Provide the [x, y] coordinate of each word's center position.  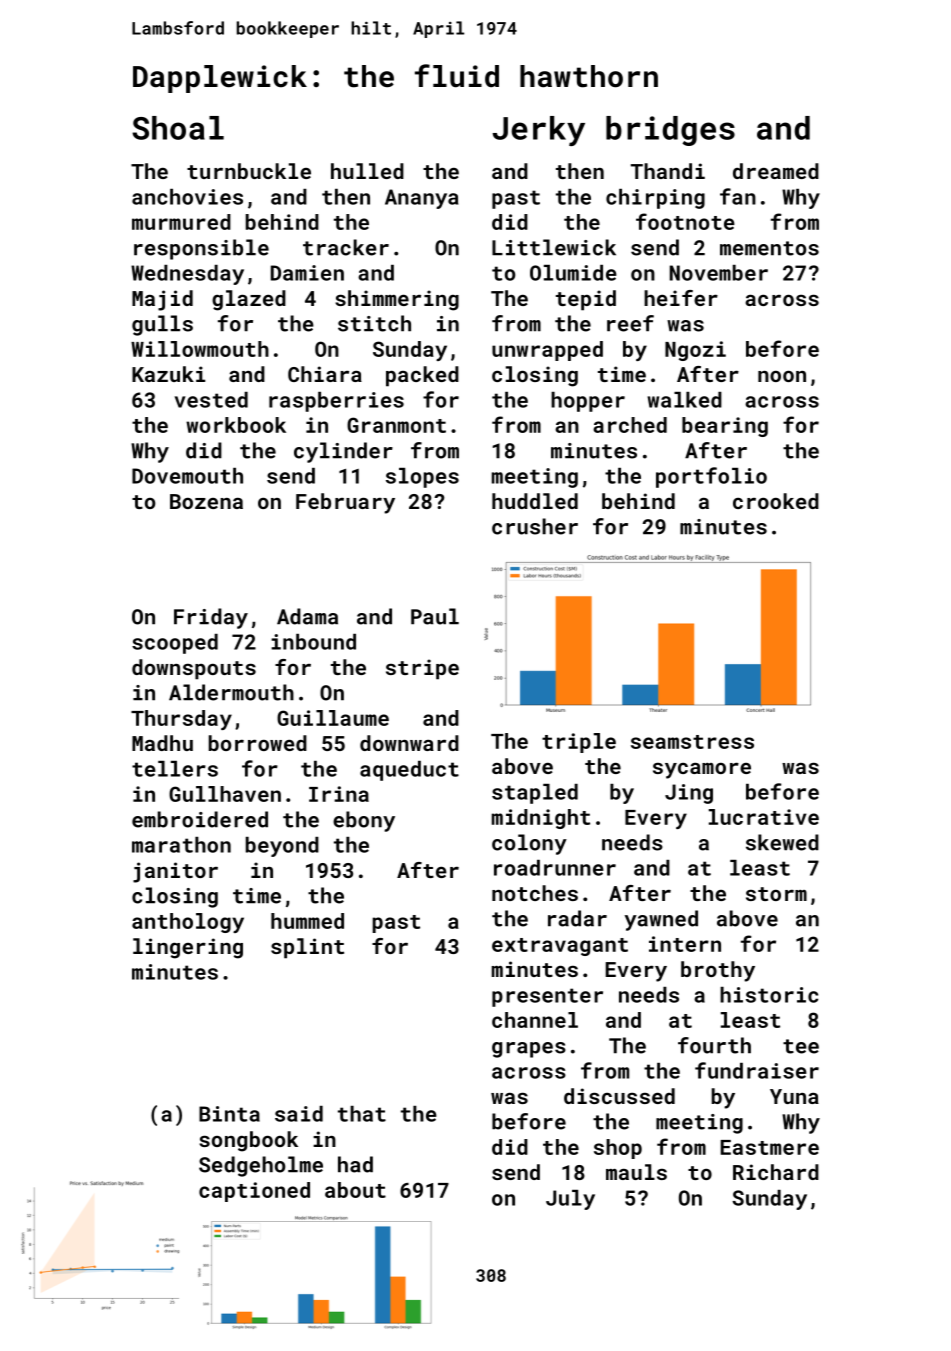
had [355, 1164]
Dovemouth [187, 476]
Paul [435, 616]
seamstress [692, 742]
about [355, 1190]
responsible [201, 249]
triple [579, 743]
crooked [776, 501]
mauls [636, 1172]
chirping [655, 199]
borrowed [258, 743]
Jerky [539, 131]
